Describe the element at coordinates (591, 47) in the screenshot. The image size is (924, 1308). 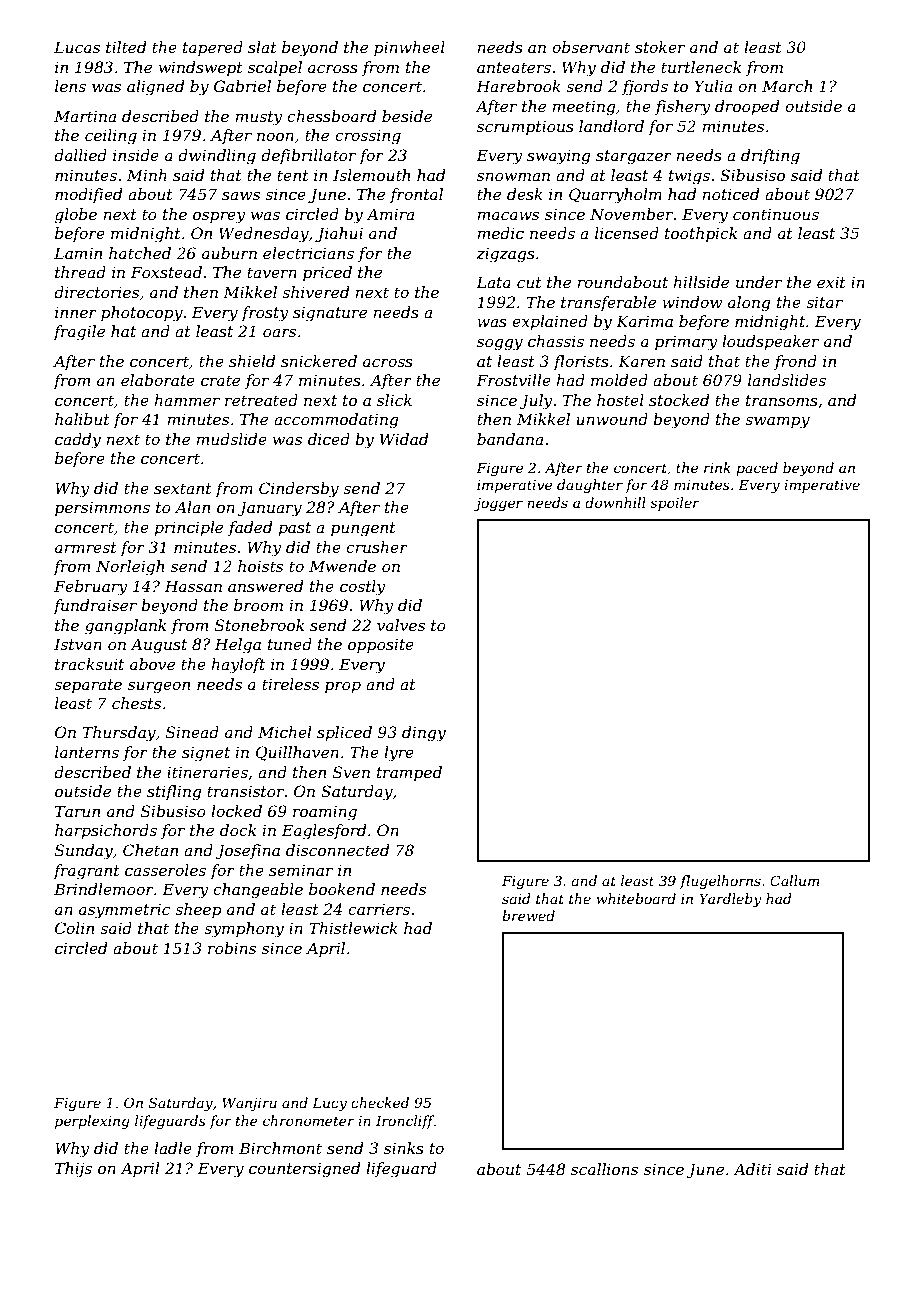
I see `observant` at that location.
